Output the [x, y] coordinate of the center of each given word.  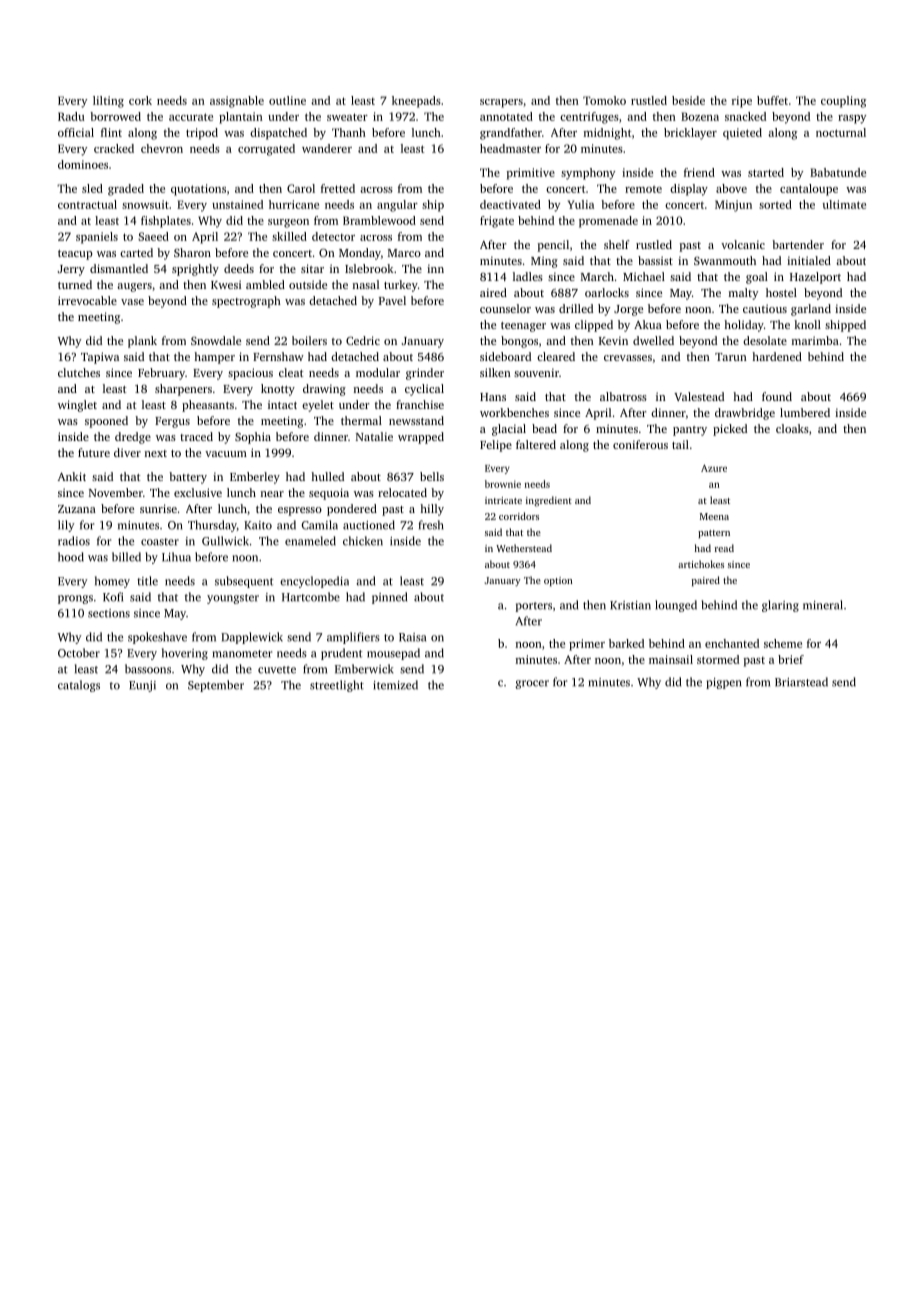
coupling [843, 102]
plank [142, 342]
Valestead [699, 396]
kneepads [416, 102]
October [79, 653]
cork [140, 100]
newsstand [416, 420]
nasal [366, 284]
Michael [644, 276]
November [116, 492]
